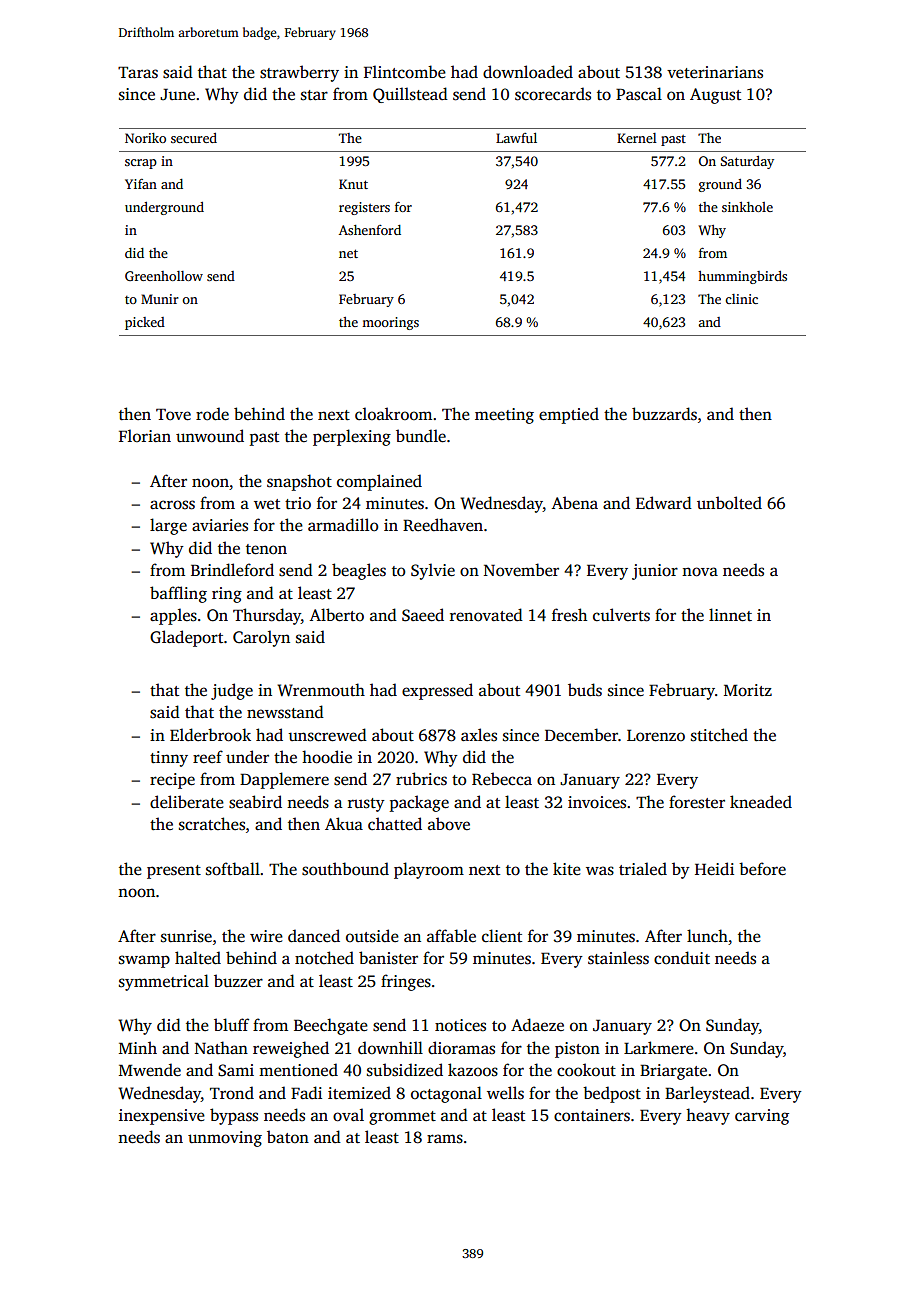 The image size is (924, 1308). What do you see at coordinates (747, 162) in the document?
I see `Saturday` at bounding box center [747, 162].
